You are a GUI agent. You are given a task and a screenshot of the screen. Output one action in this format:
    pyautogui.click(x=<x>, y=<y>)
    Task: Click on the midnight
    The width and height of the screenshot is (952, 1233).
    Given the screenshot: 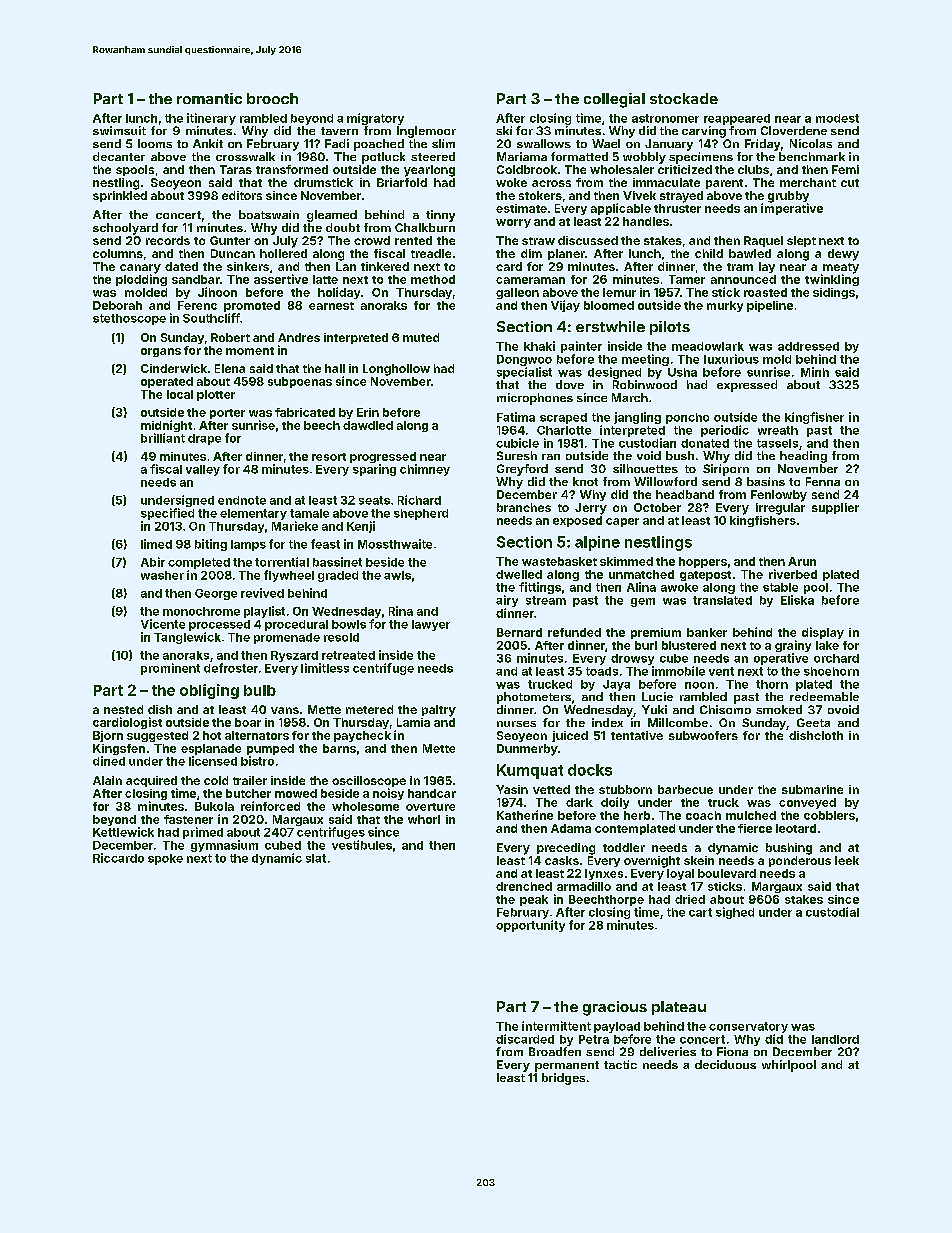 What is the action you would take?
    pyautogui.click(x=166, y=426)
